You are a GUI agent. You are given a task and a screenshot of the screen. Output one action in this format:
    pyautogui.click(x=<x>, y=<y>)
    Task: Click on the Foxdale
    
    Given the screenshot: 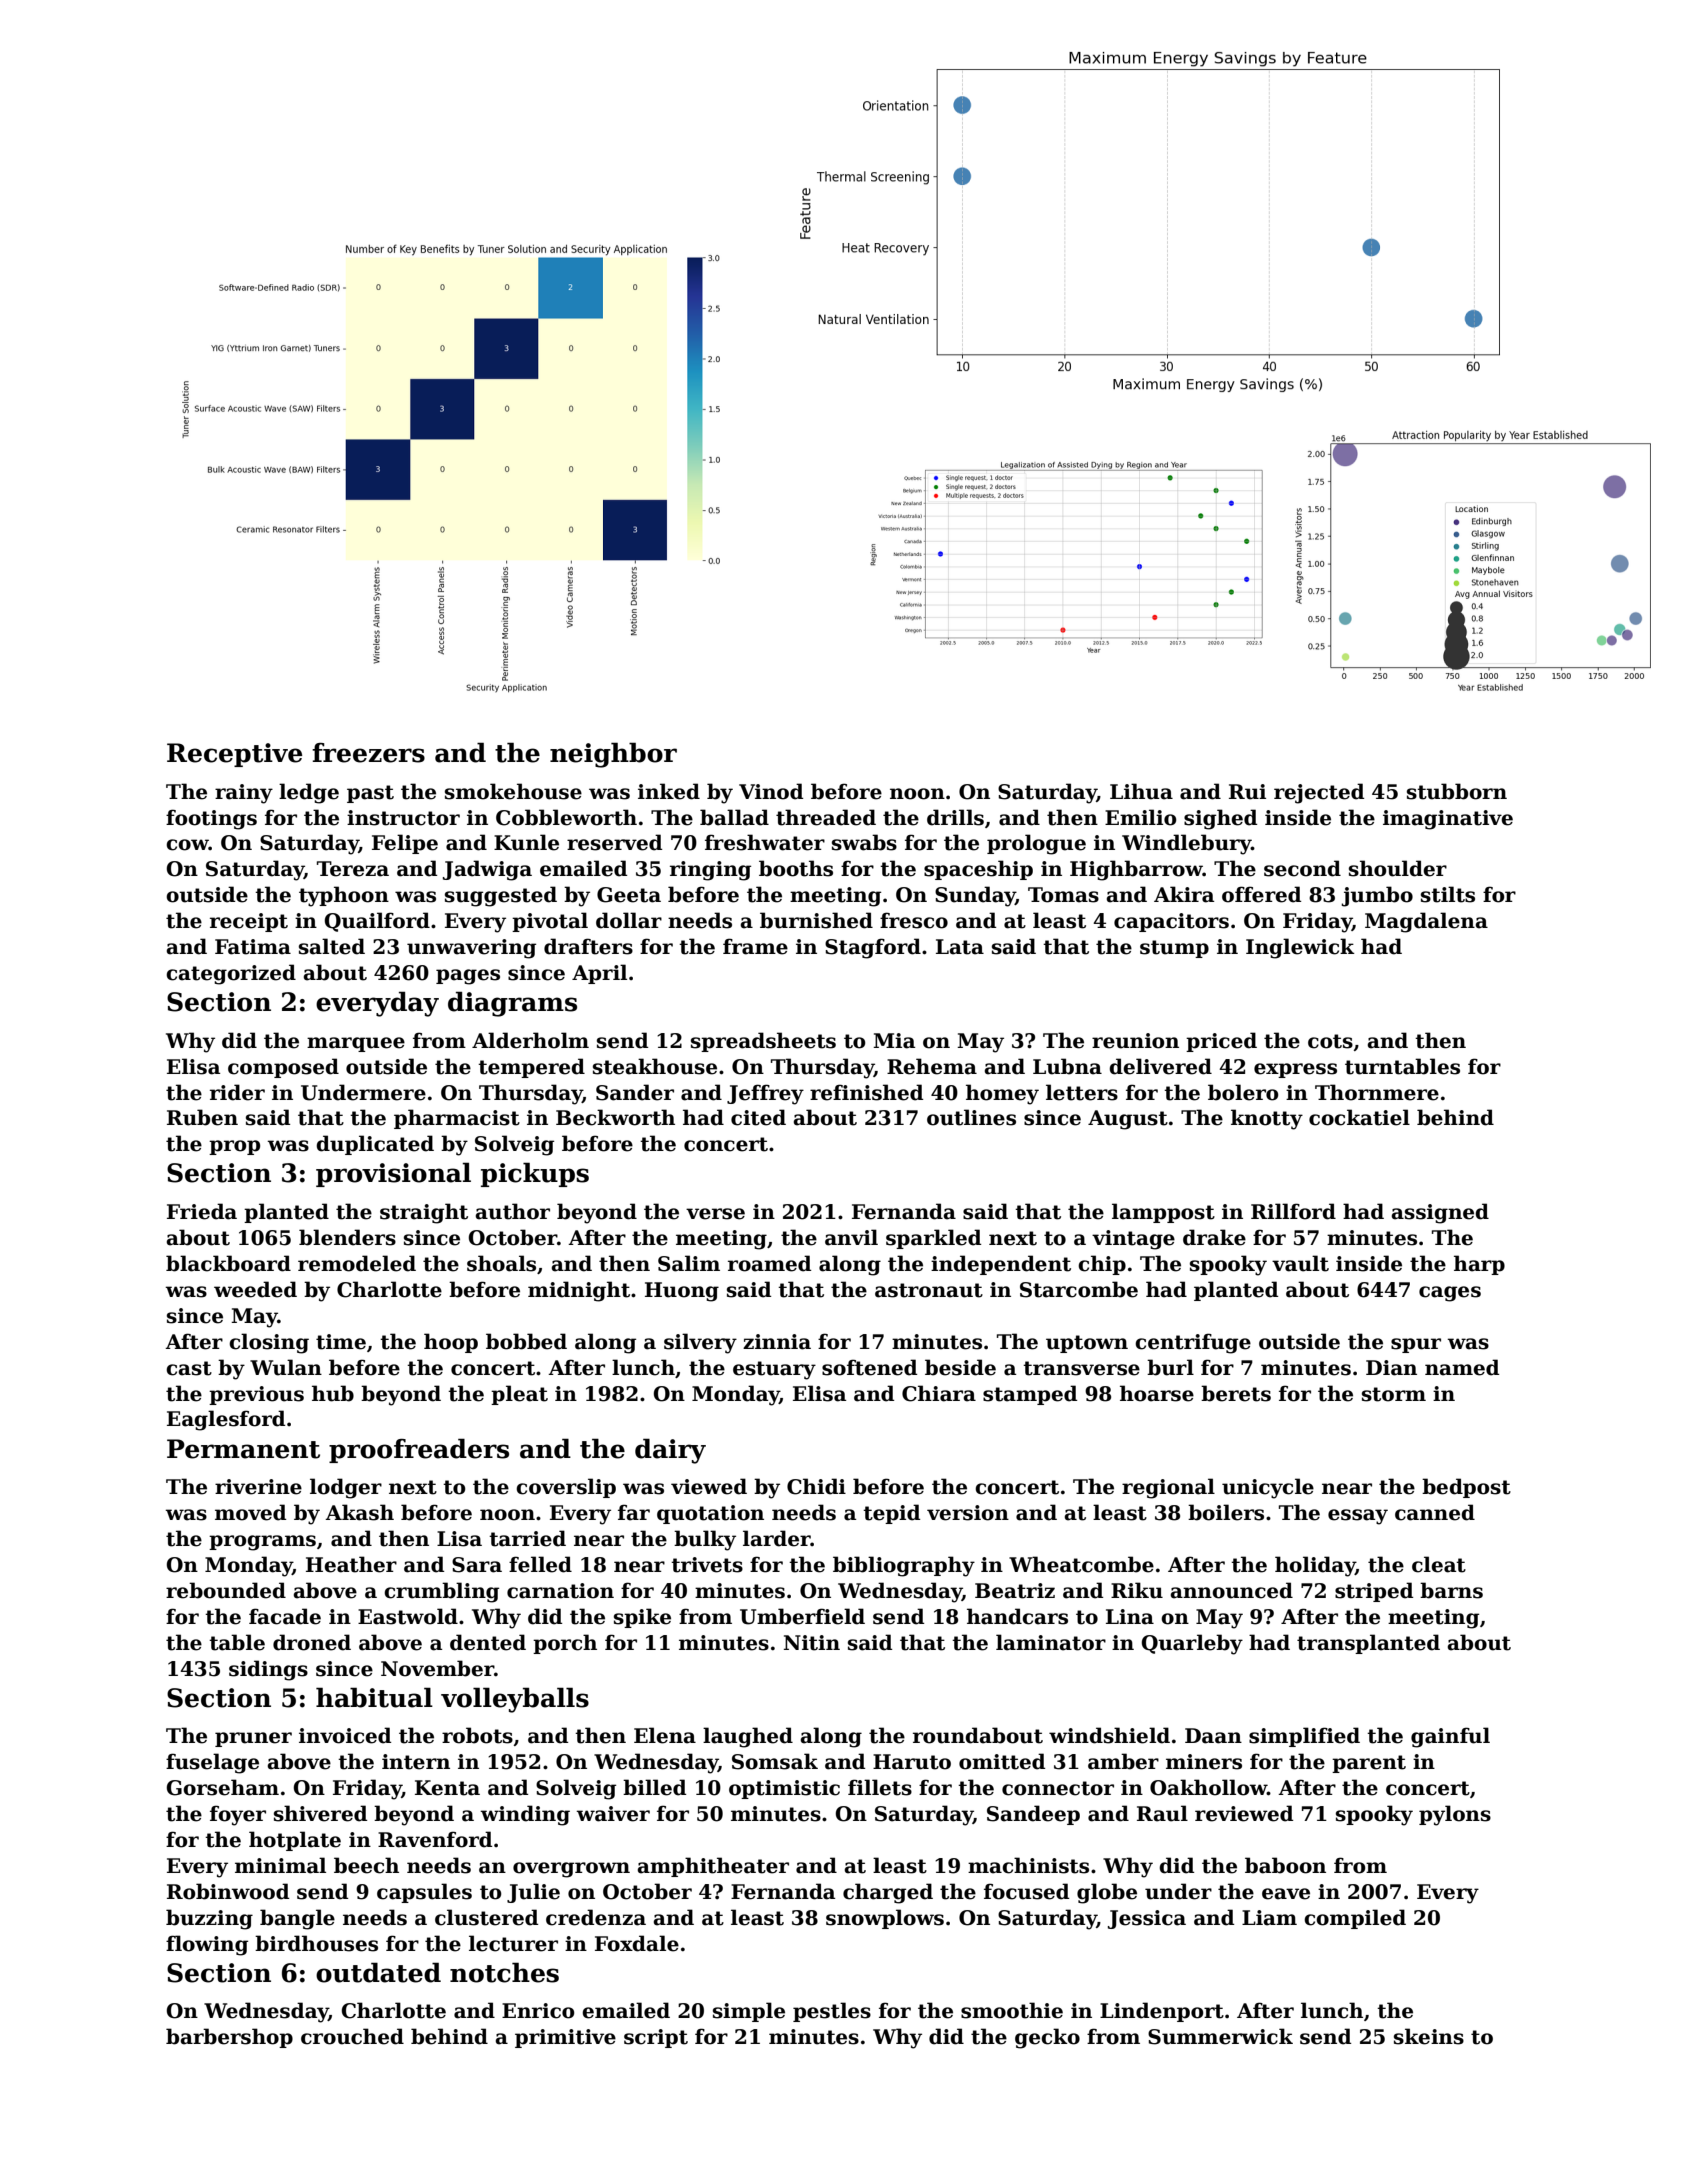 What is the action you would take?
    pyautogui.click(x=637, y=1943)
